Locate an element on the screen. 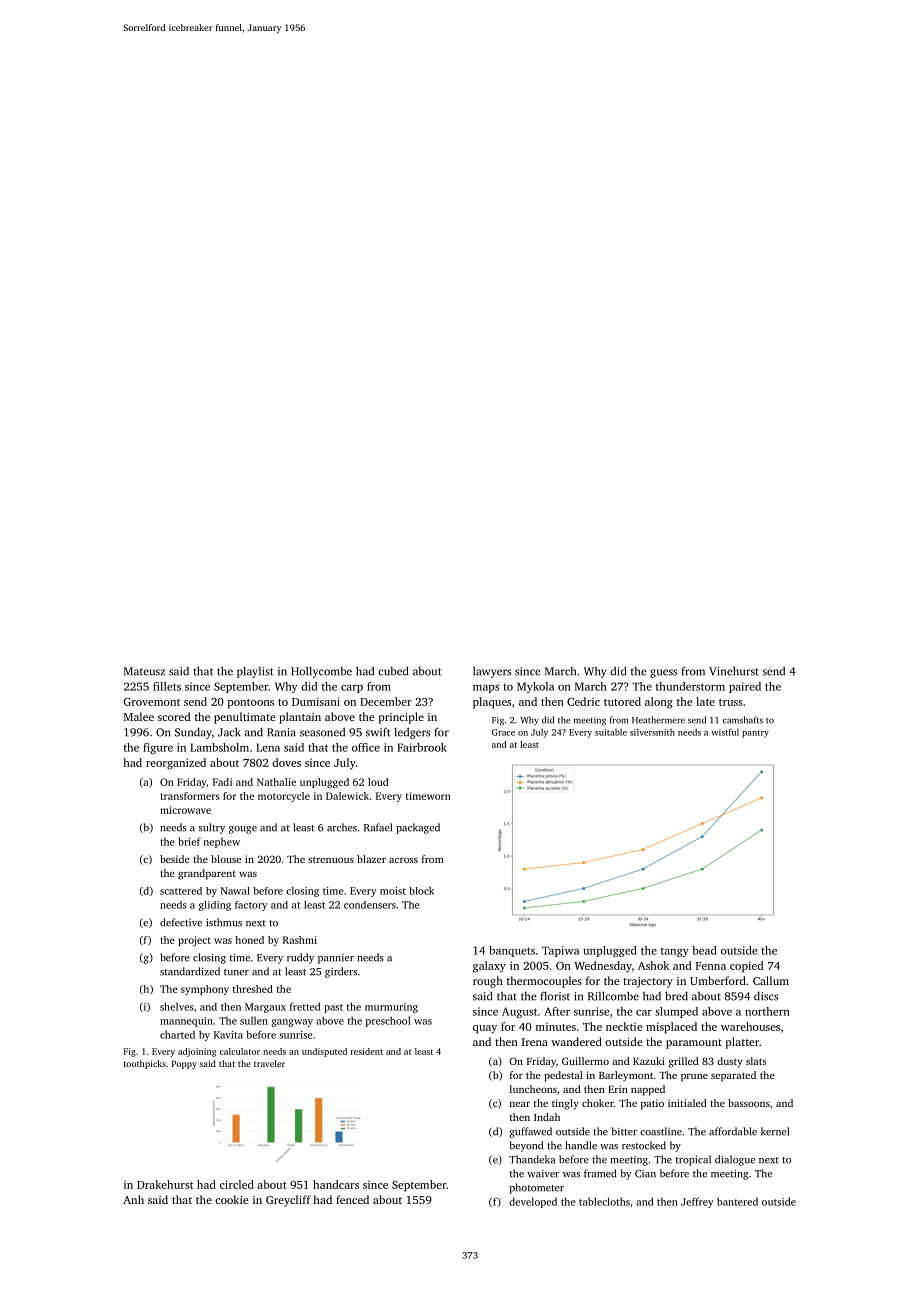 The image size is (924, 1308). tangy is located at coordinates (675, 952).
